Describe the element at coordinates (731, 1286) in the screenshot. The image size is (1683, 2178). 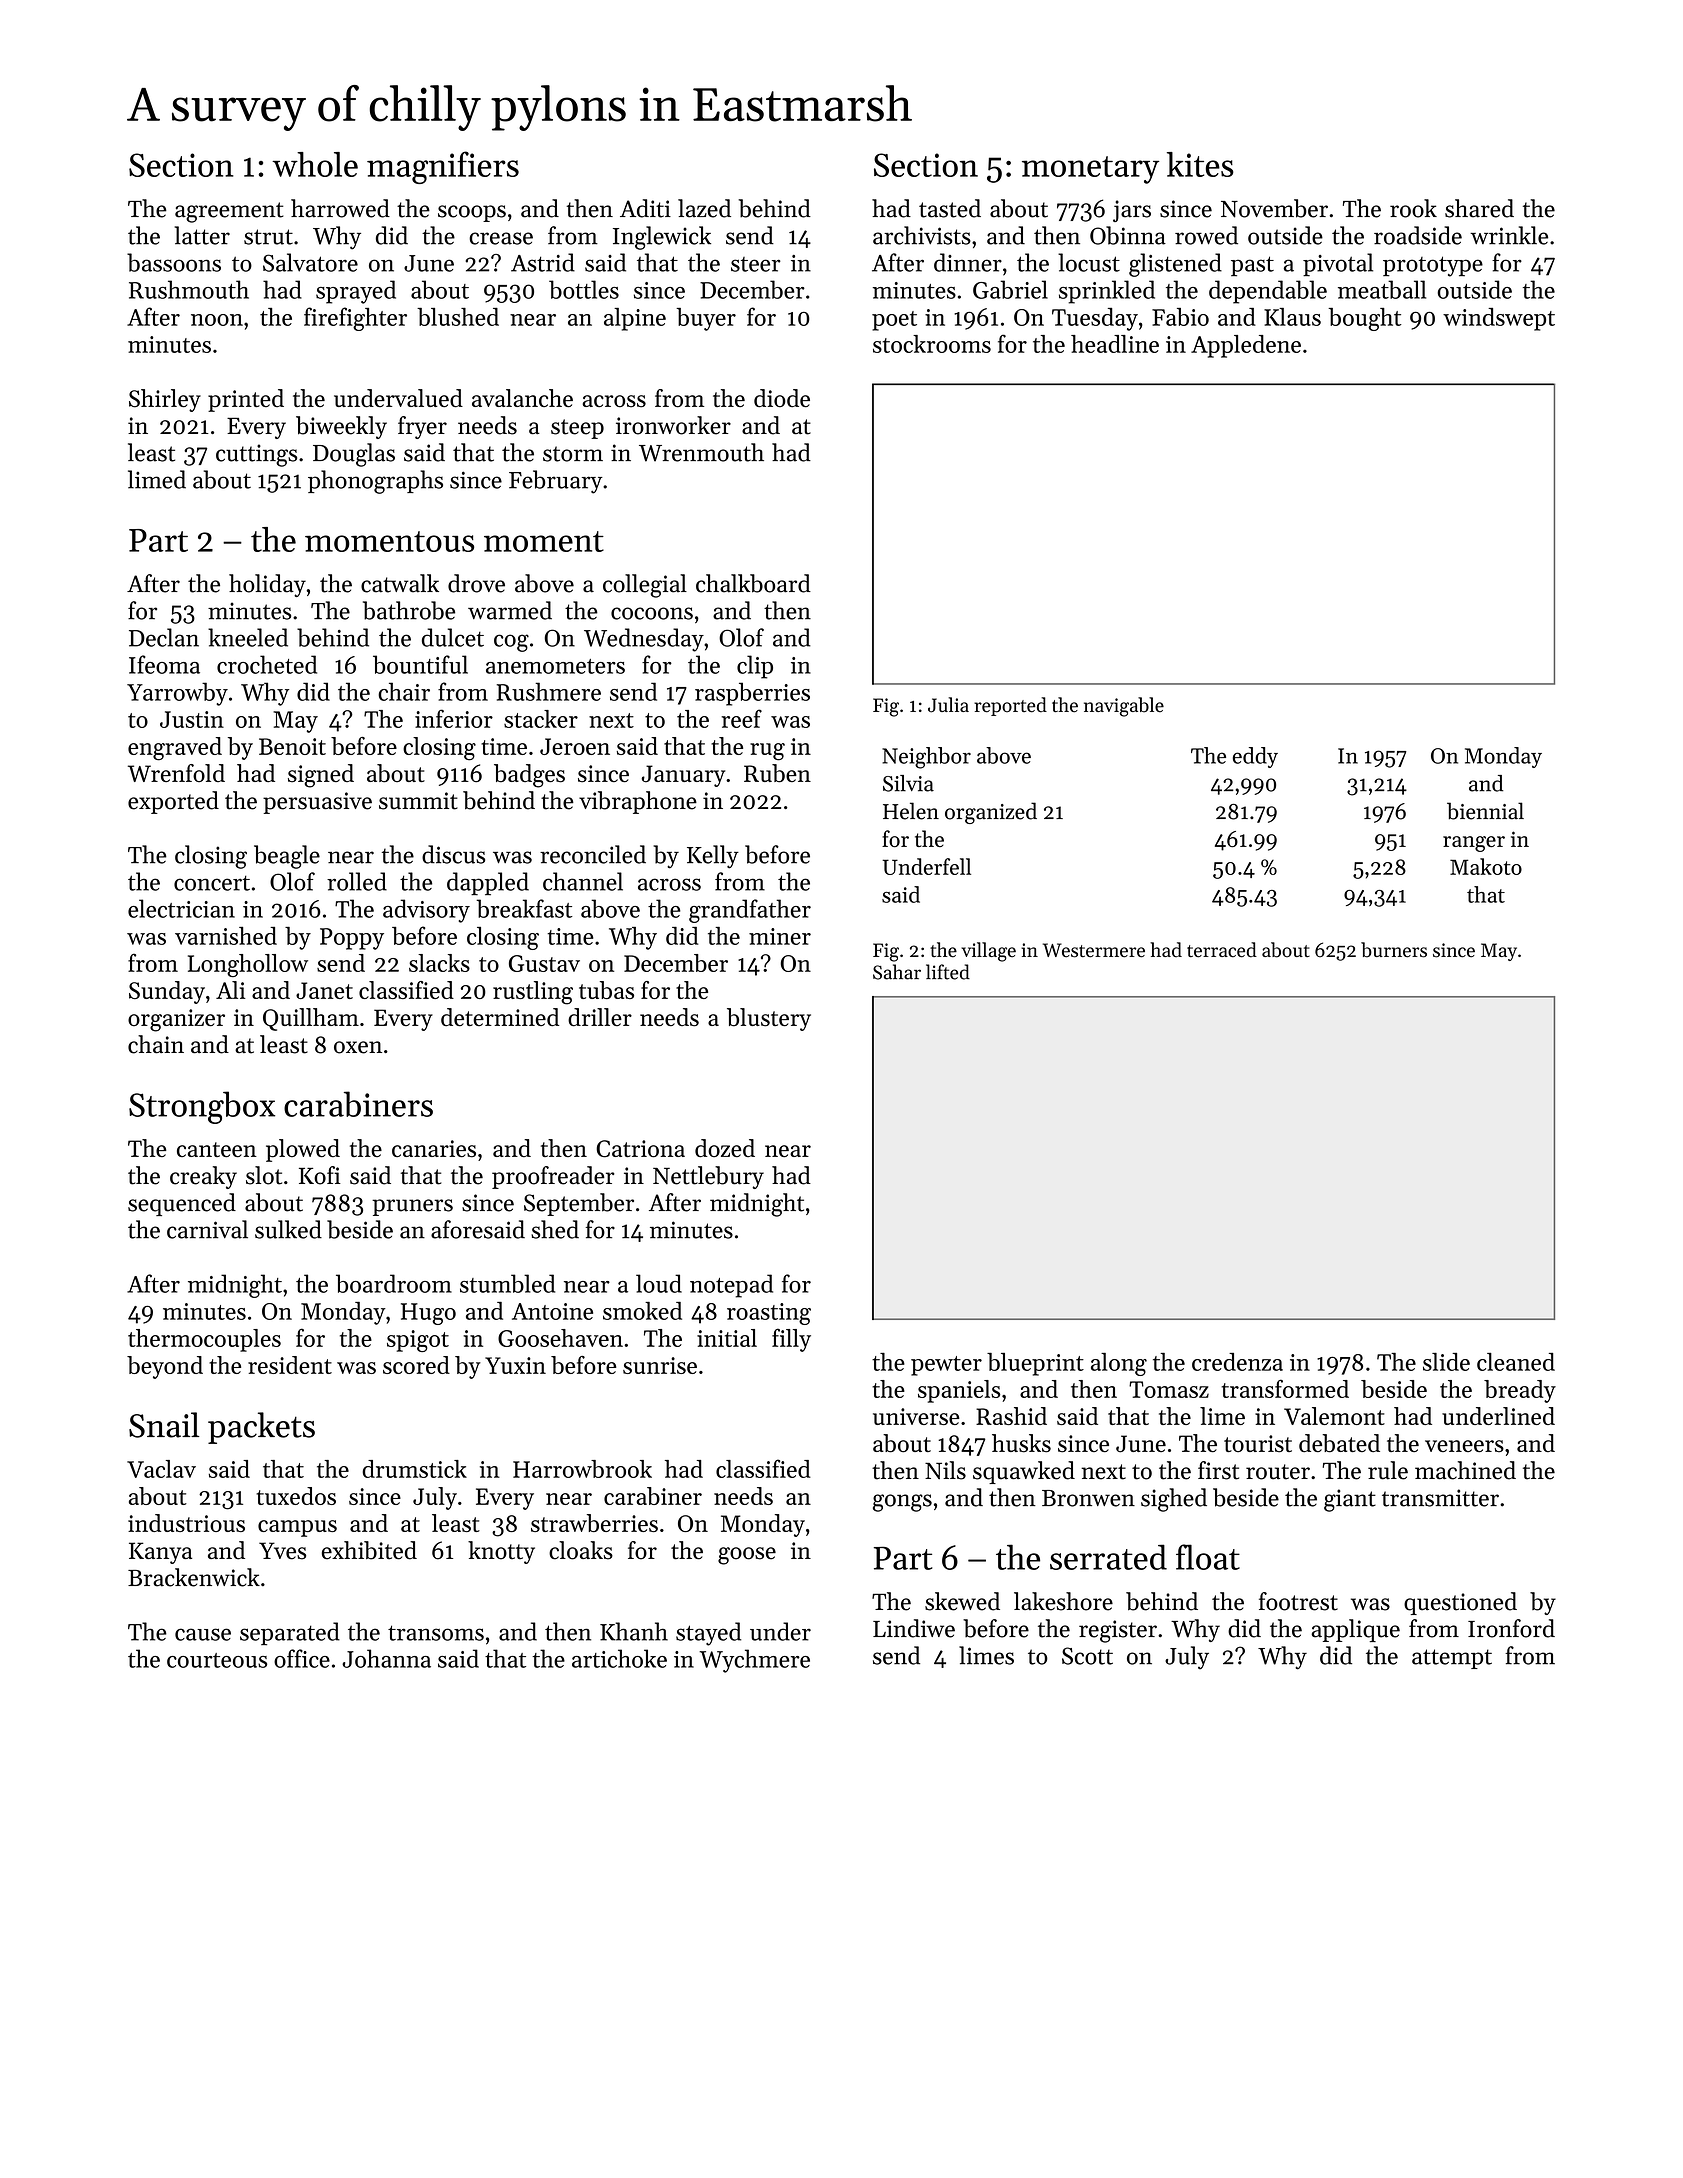
I see `notepad` at that location.
